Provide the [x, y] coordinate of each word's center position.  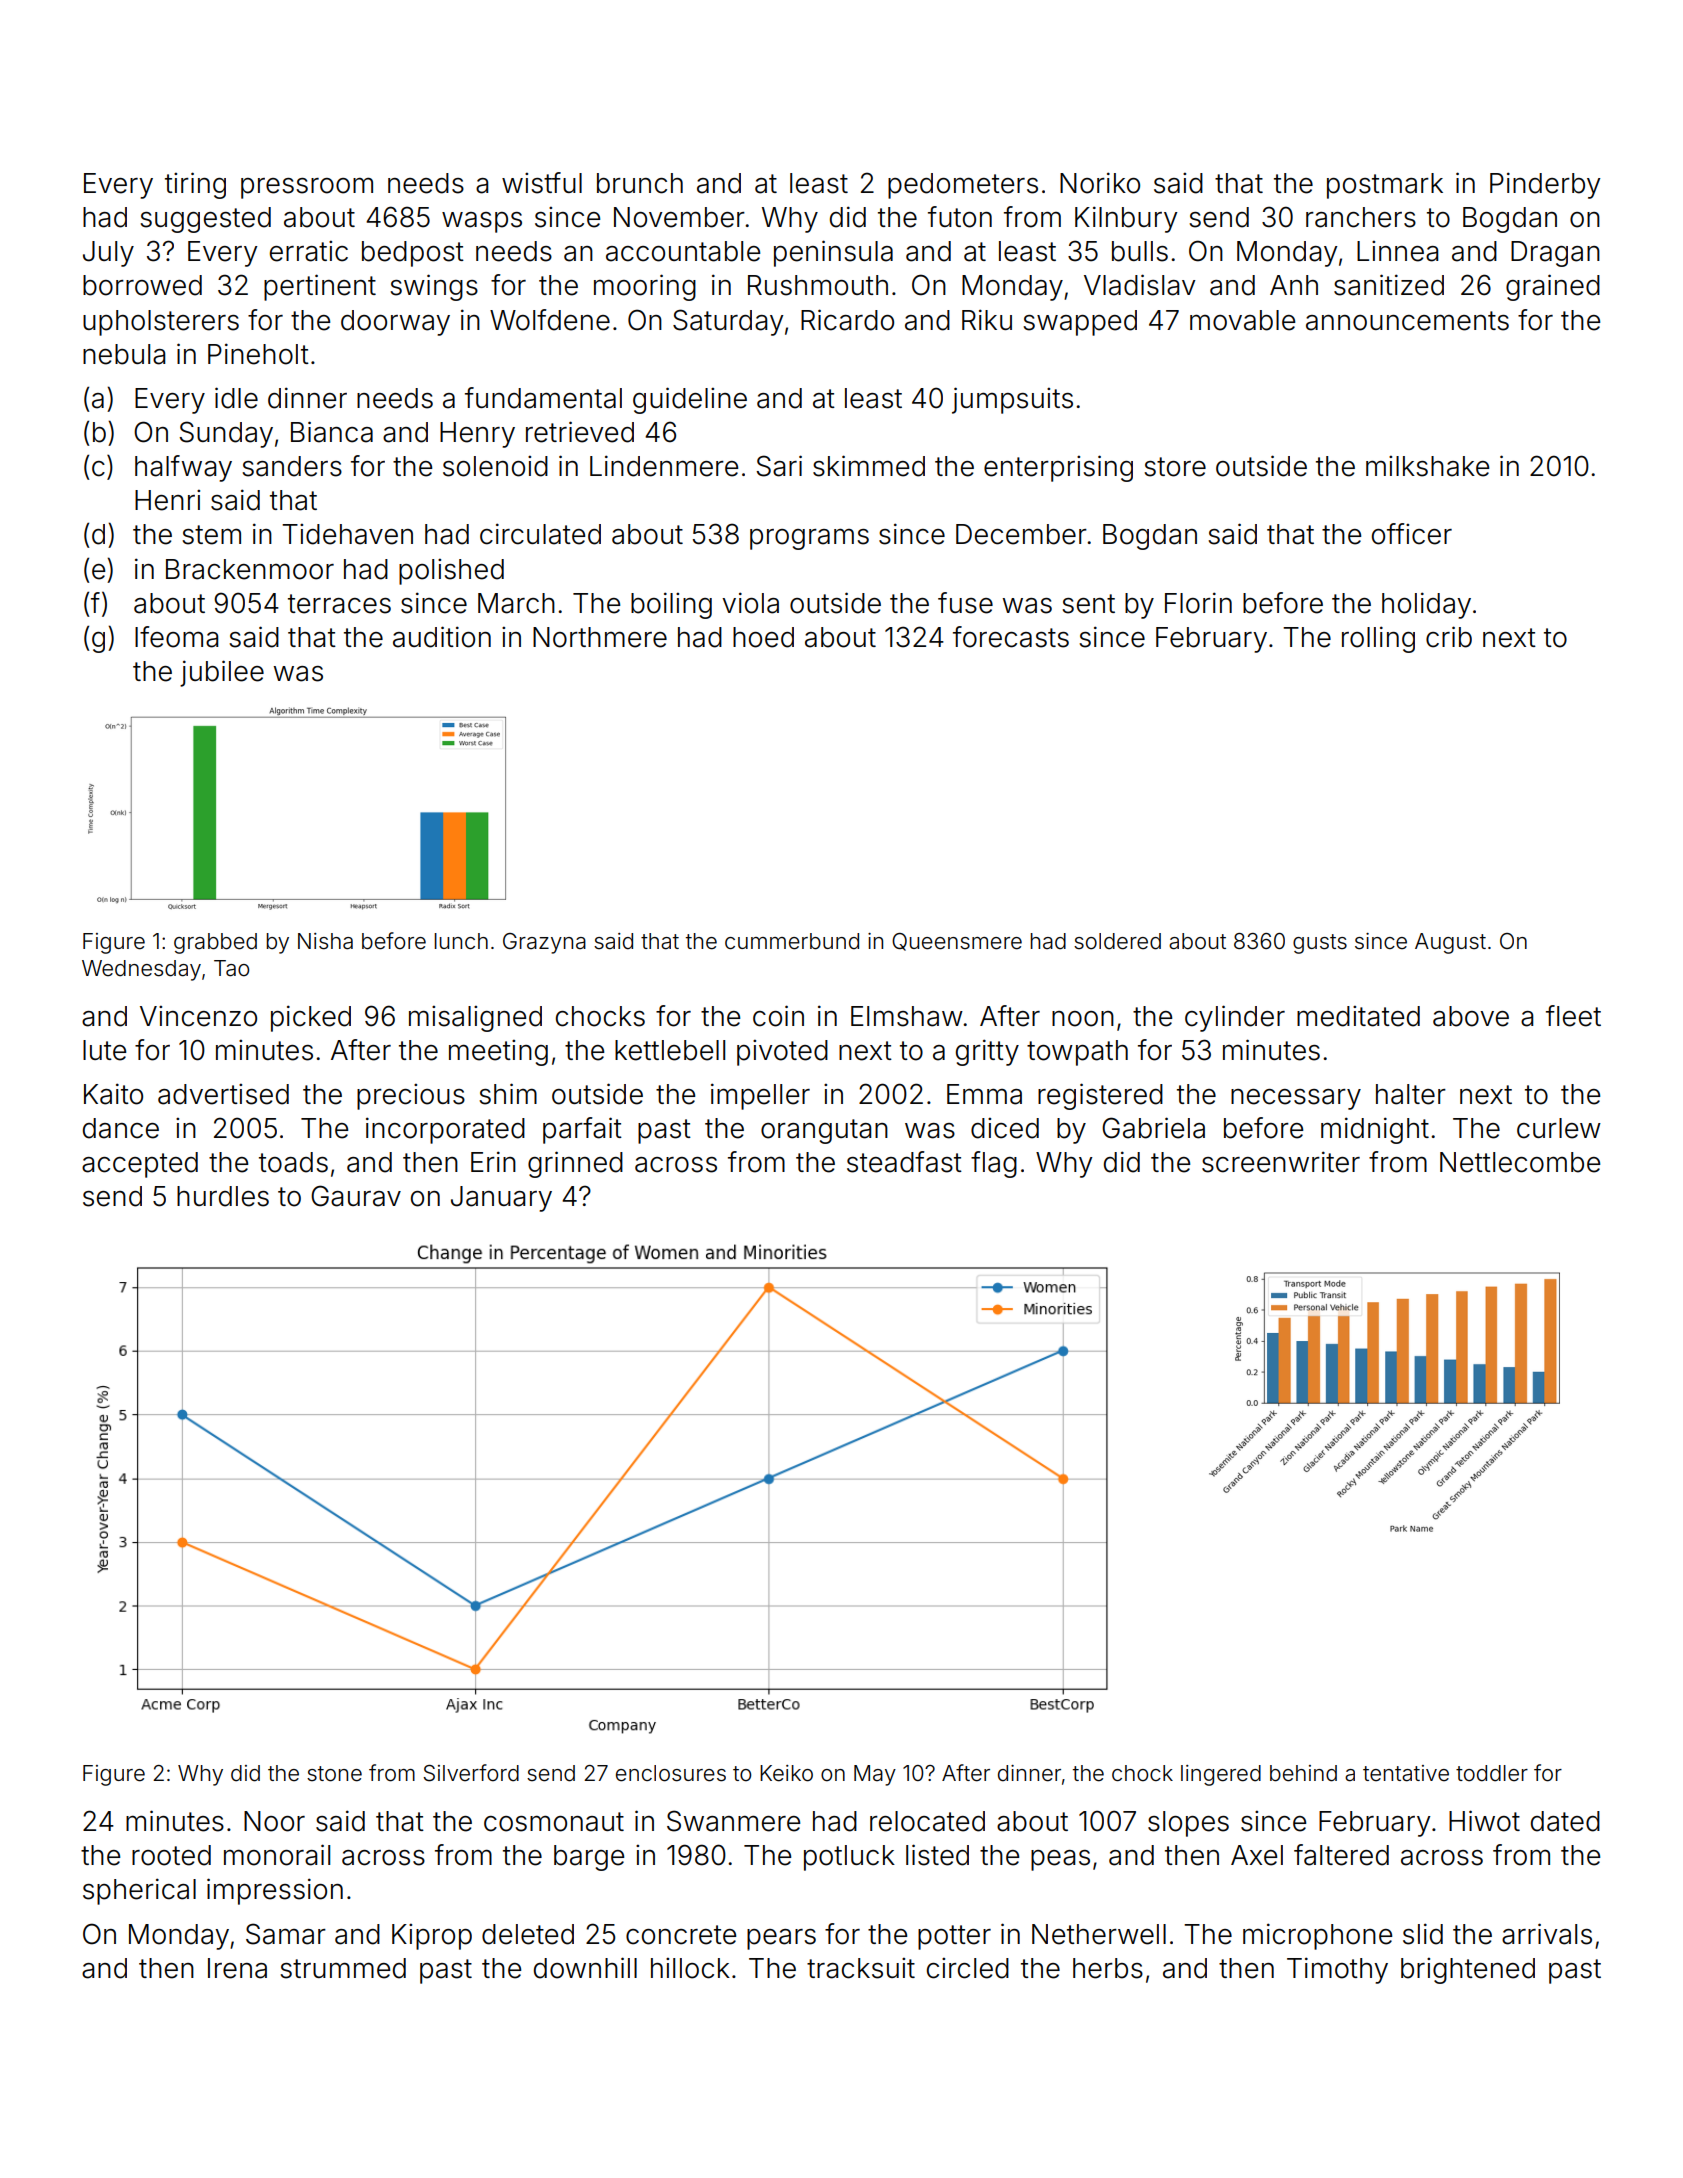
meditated [1358, 1016]
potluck [849, 1858]
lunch [461, 941]
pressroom [307, 188]
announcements [1407, 321]
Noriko [1100, 183]
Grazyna [544, 943]
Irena [237, 1968]
